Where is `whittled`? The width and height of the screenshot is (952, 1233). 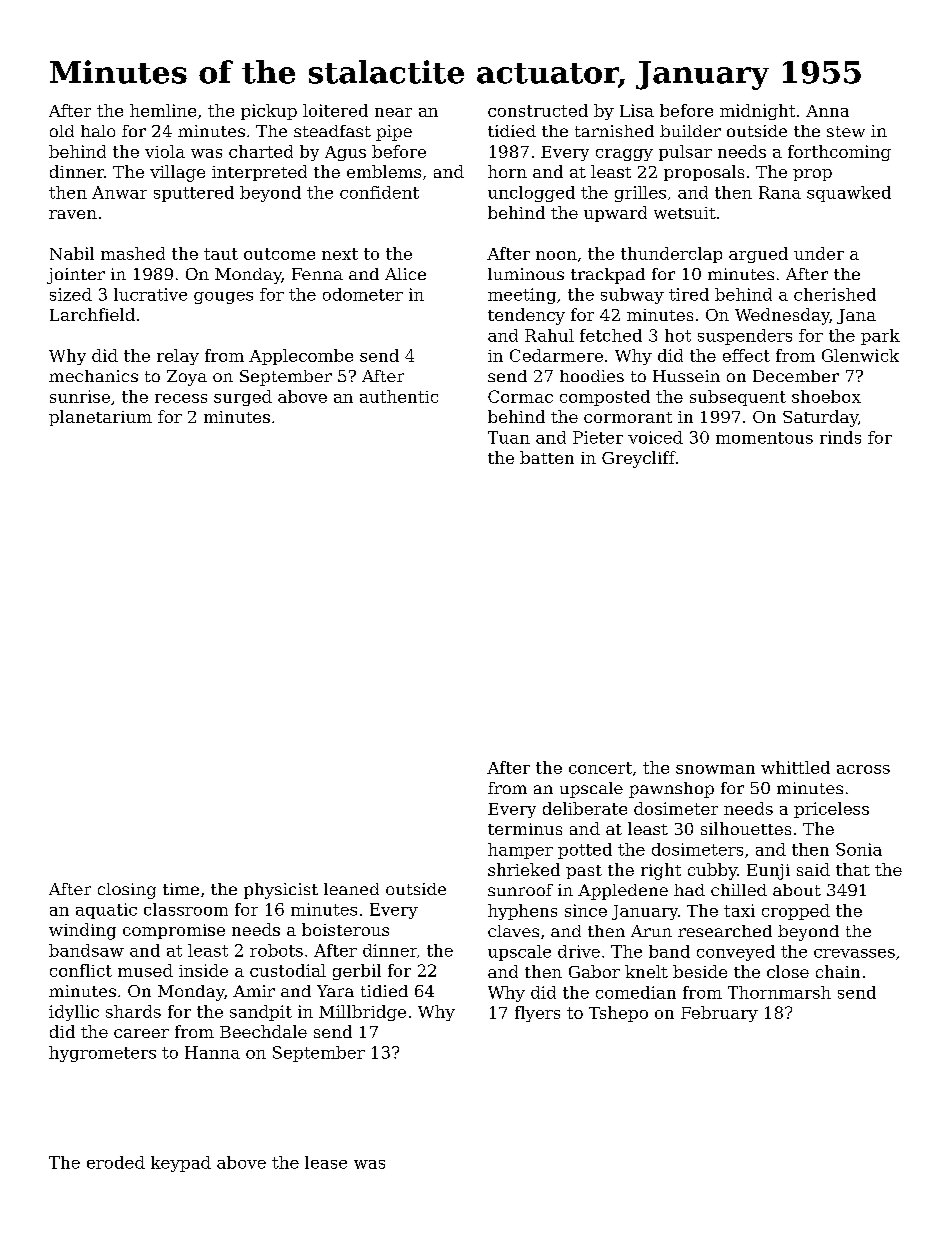
whittled is located at coordinates (795, 767).
